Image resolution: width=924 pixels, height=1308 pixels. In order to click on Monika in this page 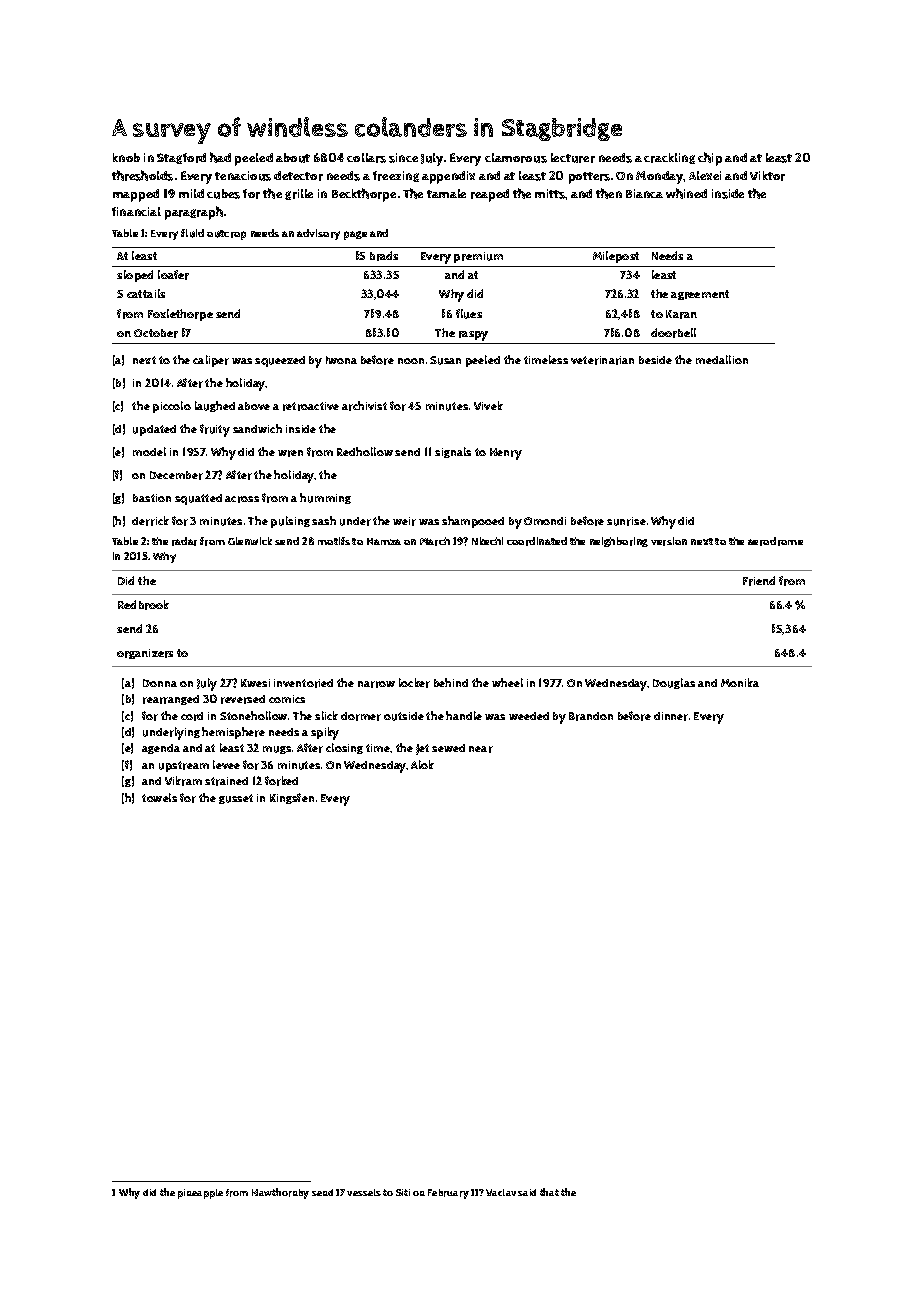, I will do `click(740, 682)`.
